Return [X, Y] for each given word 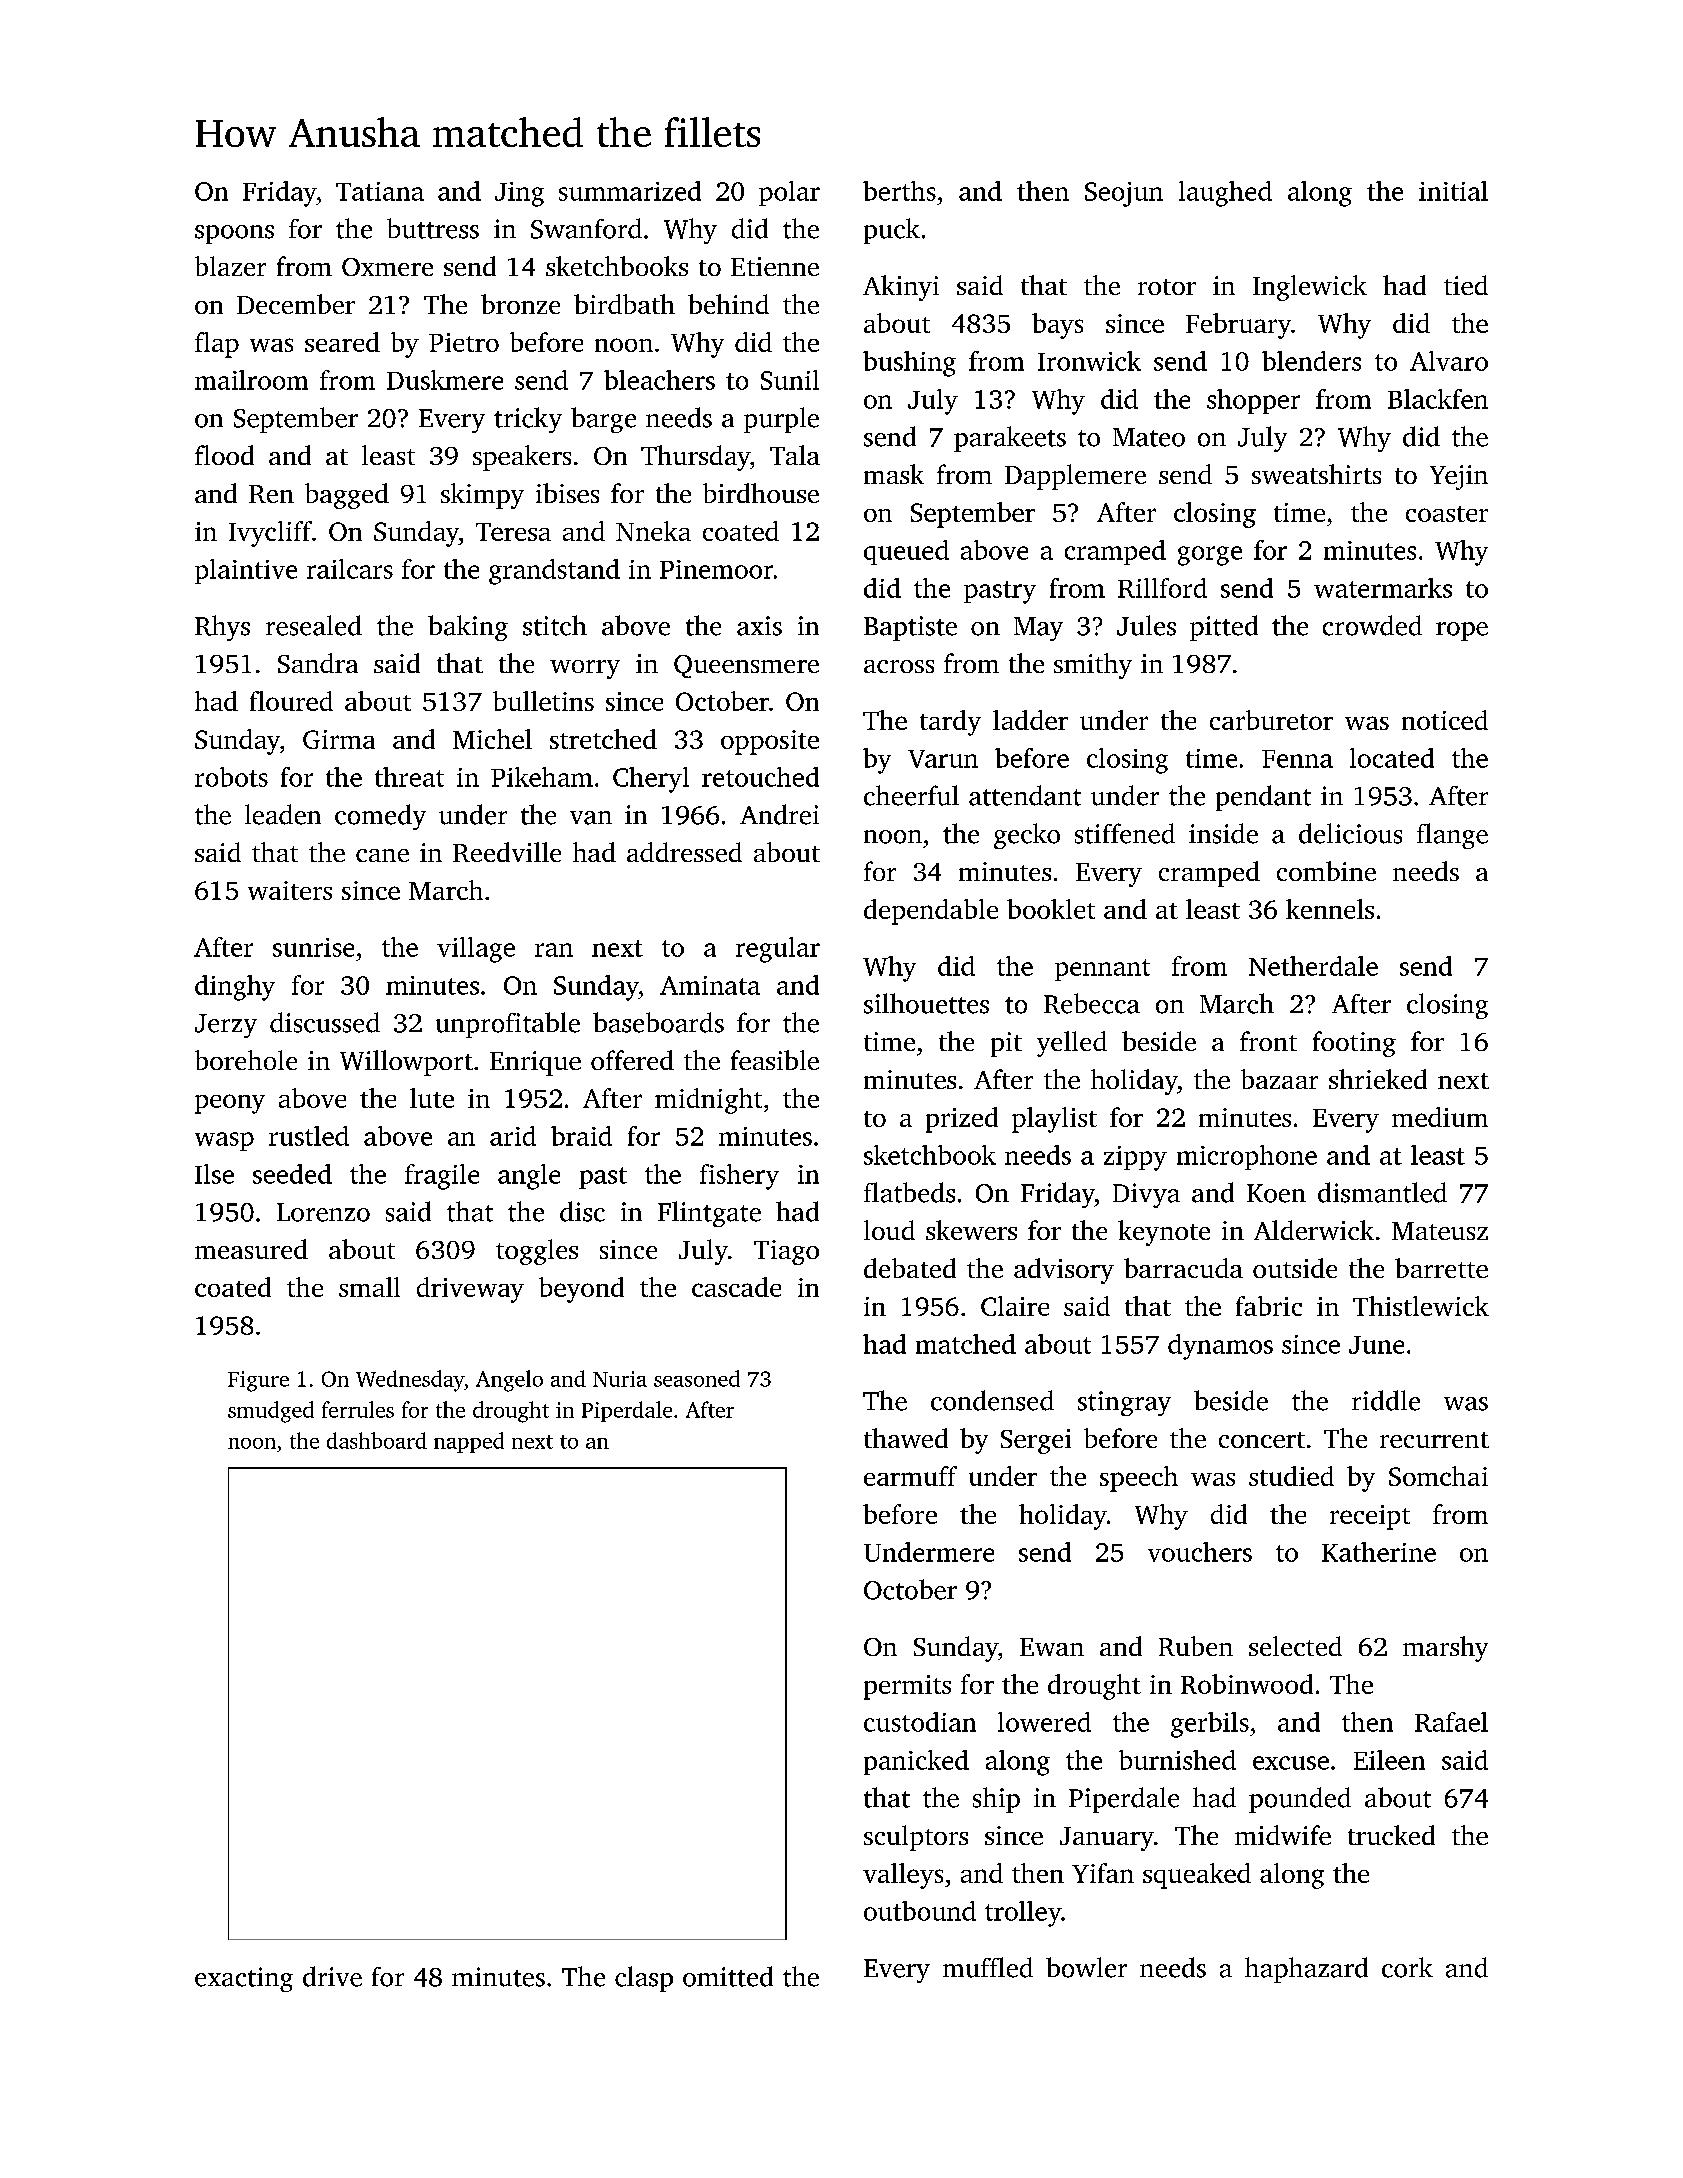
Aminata [710, 985]
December [296, 304]
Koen [1276, 1193]
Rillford [1162, 588]
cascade [736, 1287]
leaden [283, 814]
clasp [644, 1979]
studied [1291, 1476]
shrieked [1378, 1079]
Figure [258, 1381]
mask [894, 474]
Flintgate [709, 1214]
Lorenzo [323, 1212]
